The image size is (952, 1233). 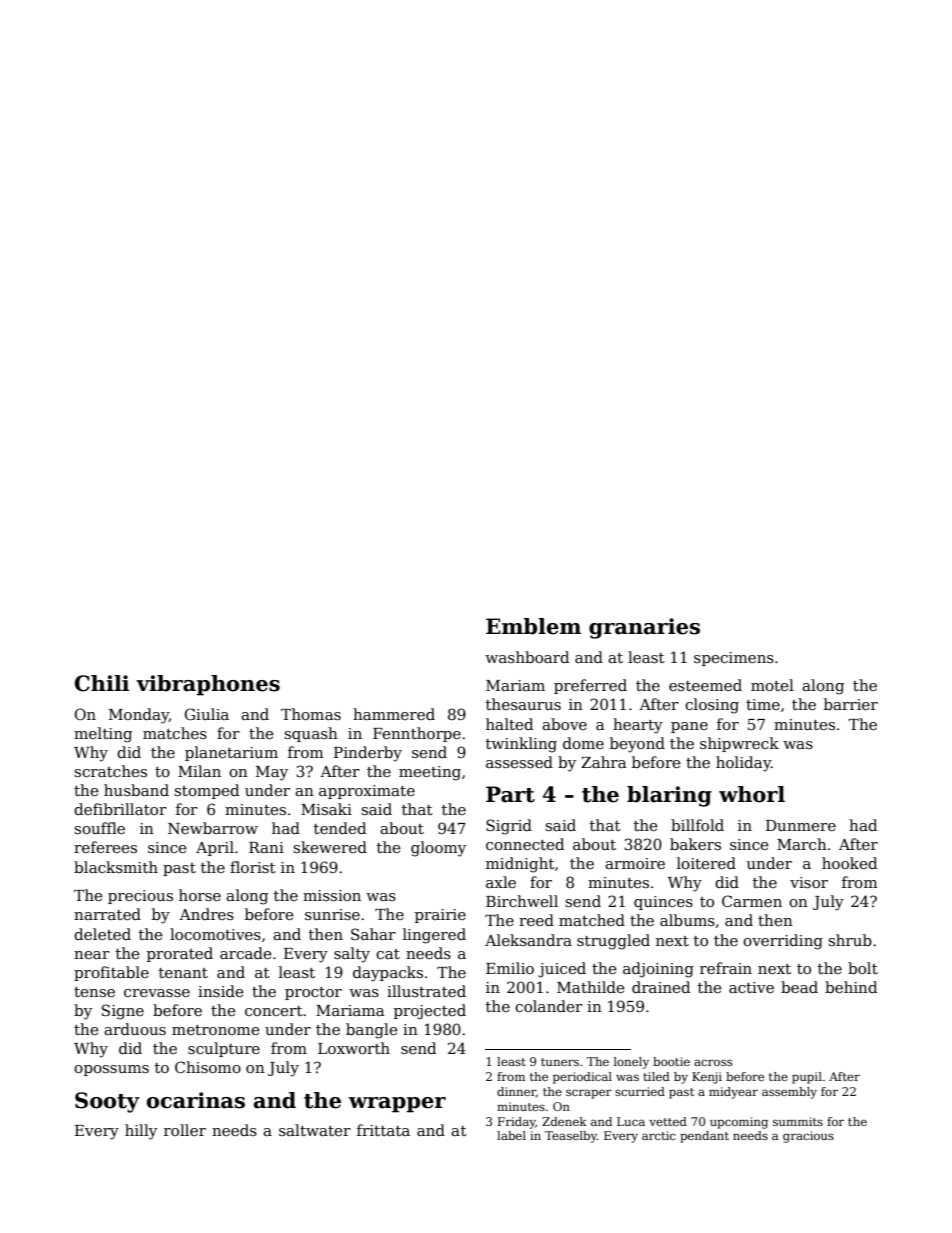 What do you see at coordinates (712, 706) in the page?
I see `closing` at bounding box center [712, 706].
